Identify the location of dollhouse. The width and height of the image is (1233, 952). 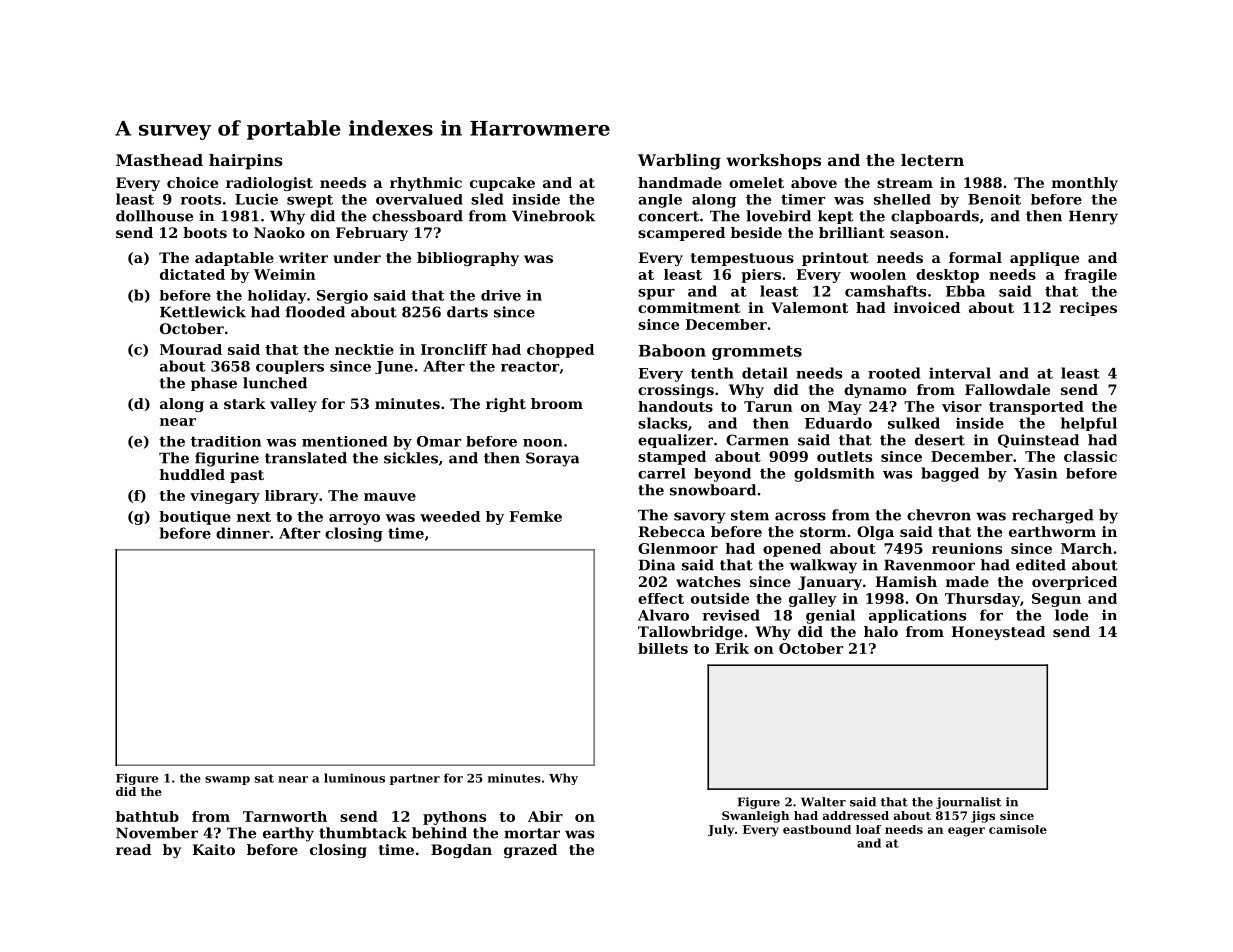
(154, 216).
